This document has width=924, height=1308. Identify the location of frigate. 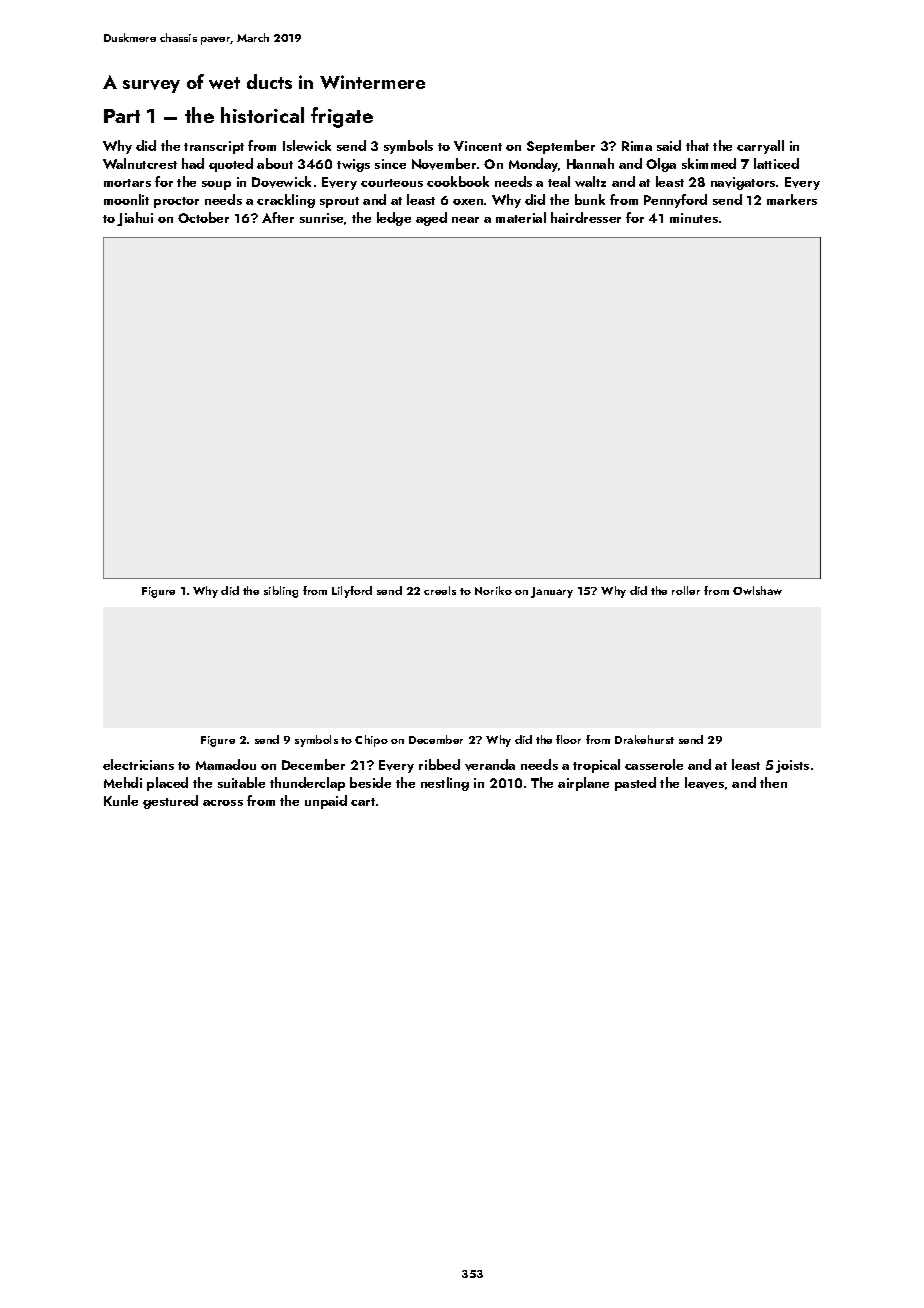
(342, 117).
